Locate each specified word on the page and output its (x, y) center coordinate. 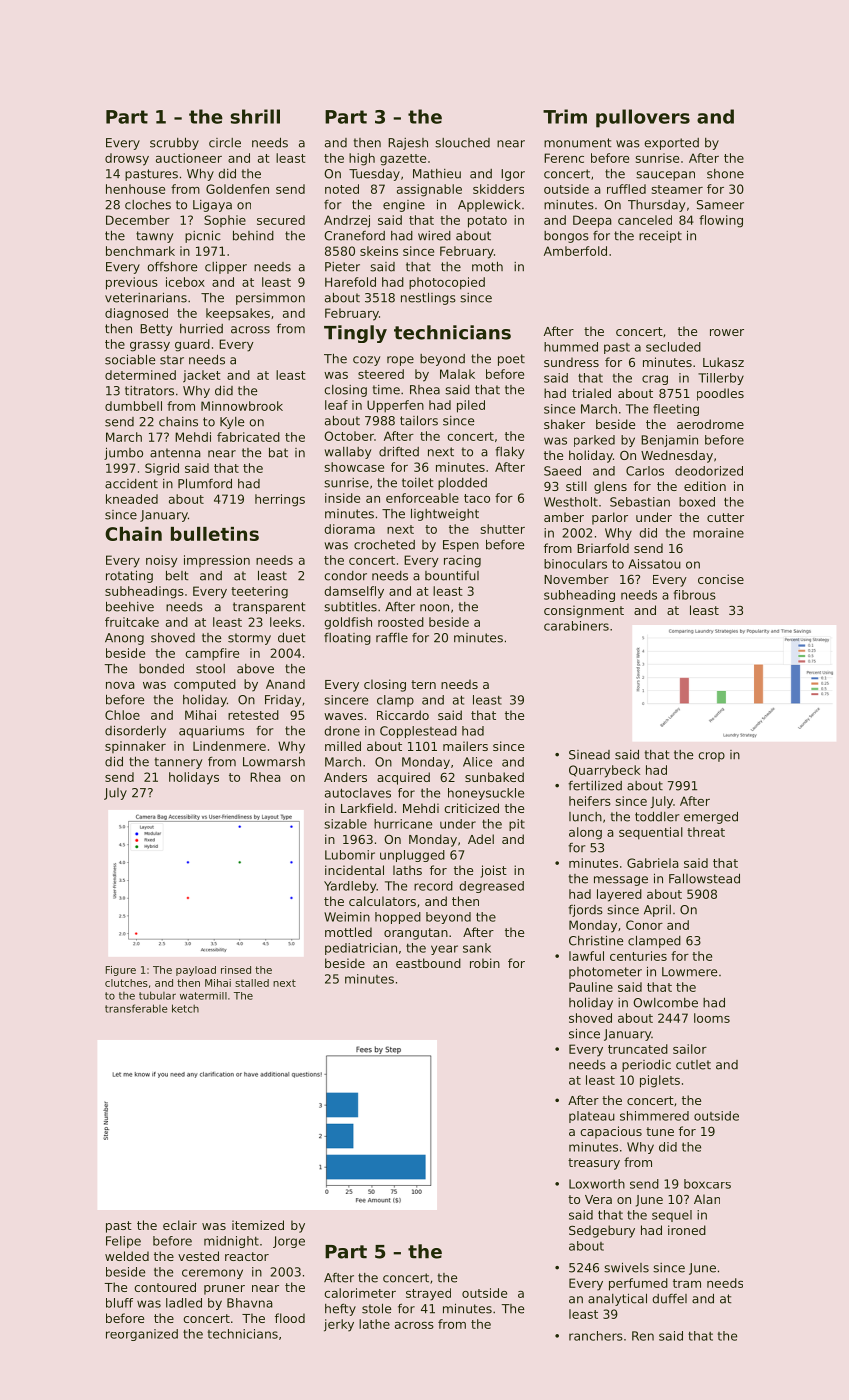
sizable (345, 824)
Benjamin (669, 441)
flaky (509, 453)
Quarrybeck (604, 771)
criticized (471, 808)
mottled (348, 932)
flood (290, 1318)
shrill (255, 116)
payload (196, 971)
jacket (202, 376)
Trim (565, 116)
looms (712, 1018)
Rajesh (408, 144)
